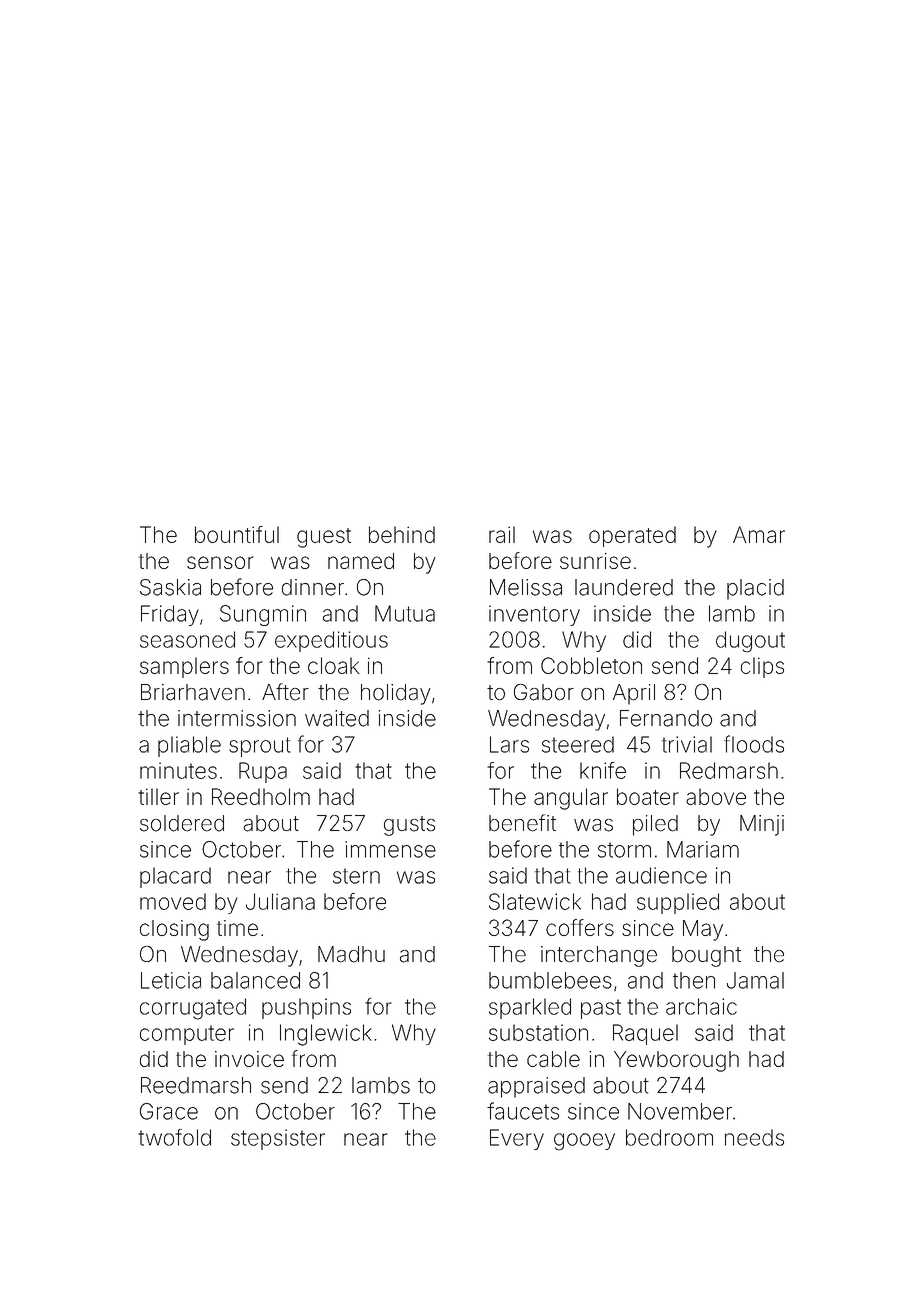  I want to click on Amar, so click(759, 534).
